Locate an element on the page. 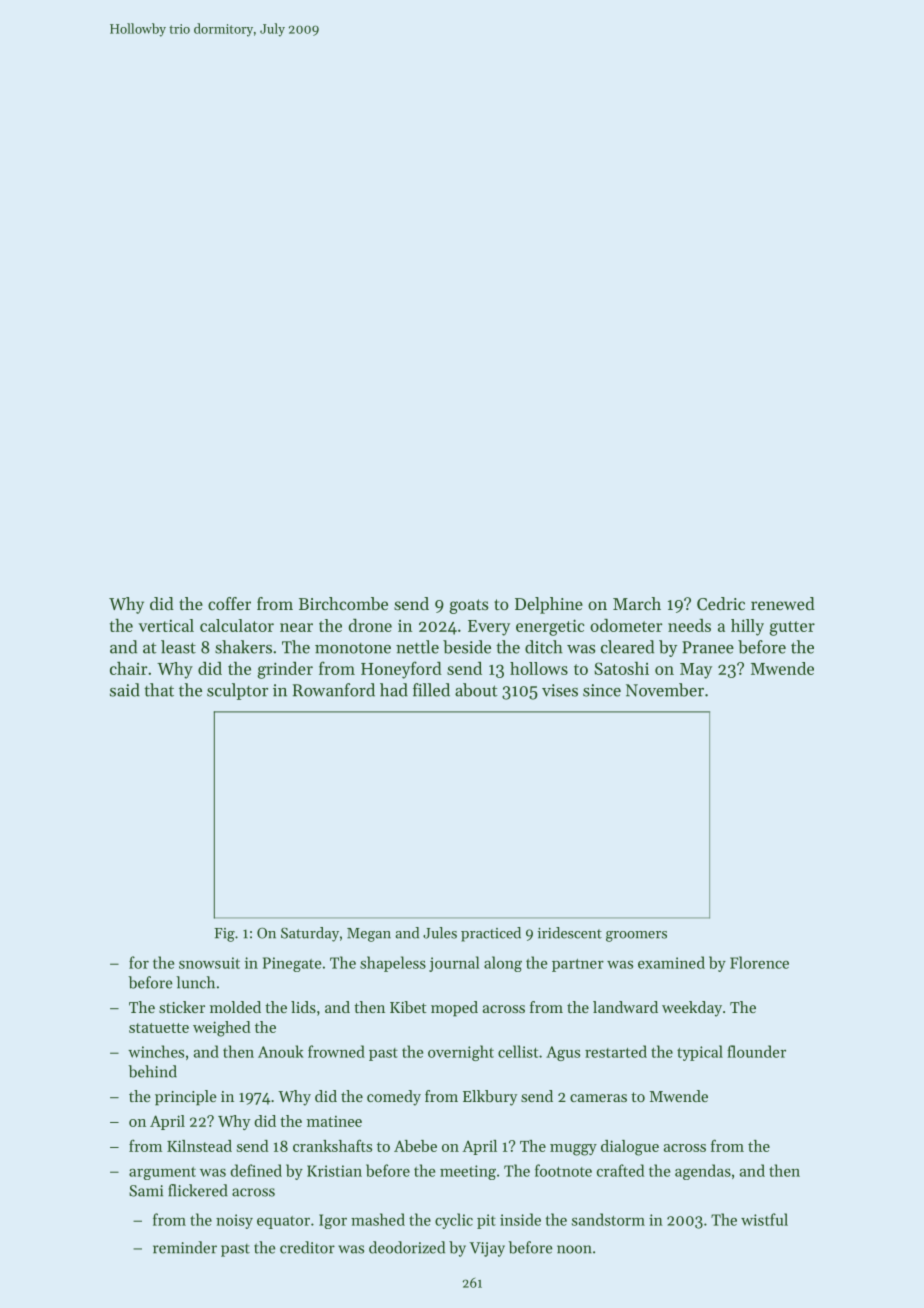 The image size is (924, 1308). Fig is located at coordinates (224, 935).
